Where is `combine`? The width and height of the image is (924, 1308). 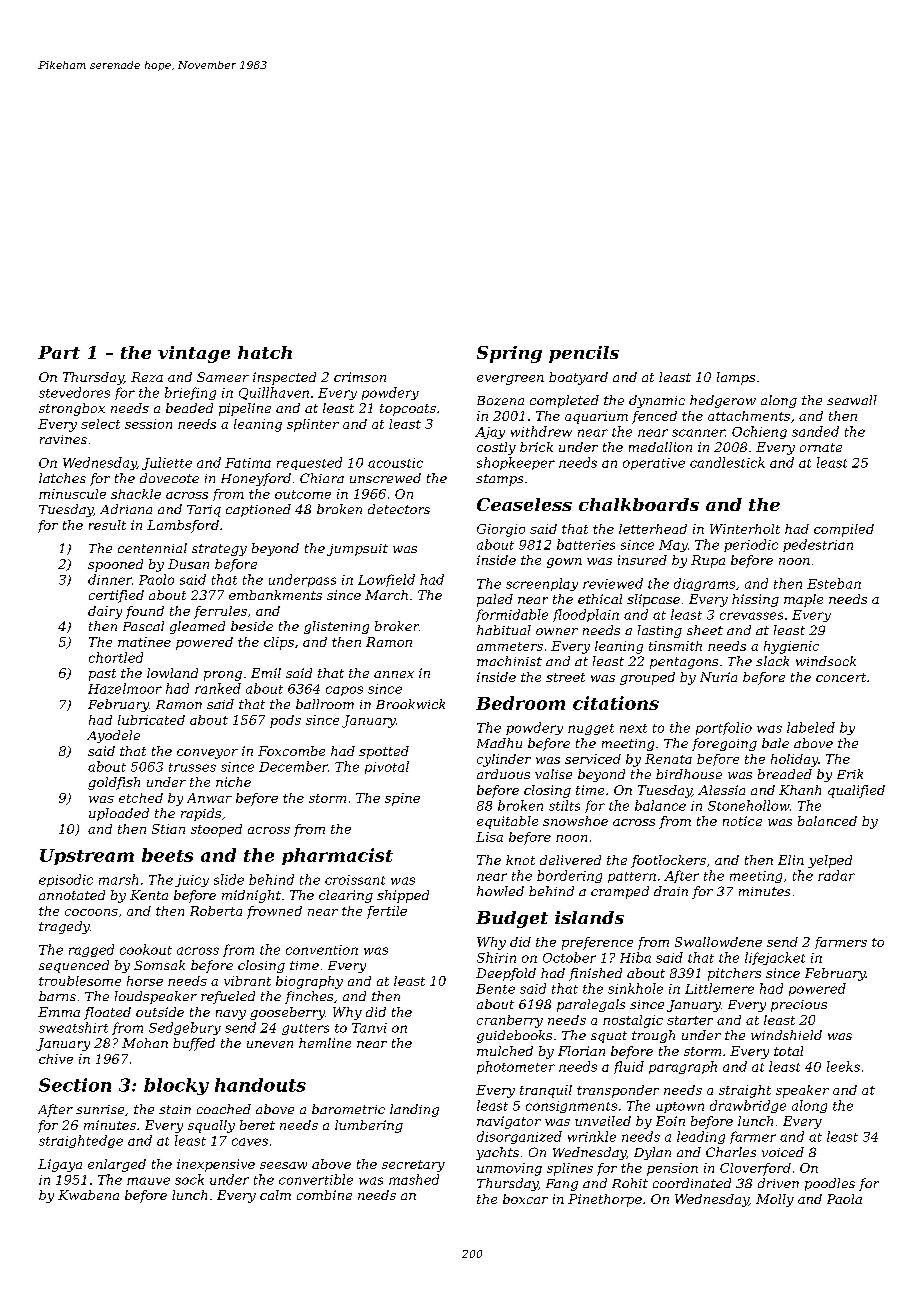
combine is located at coordinates (324, 1195).
